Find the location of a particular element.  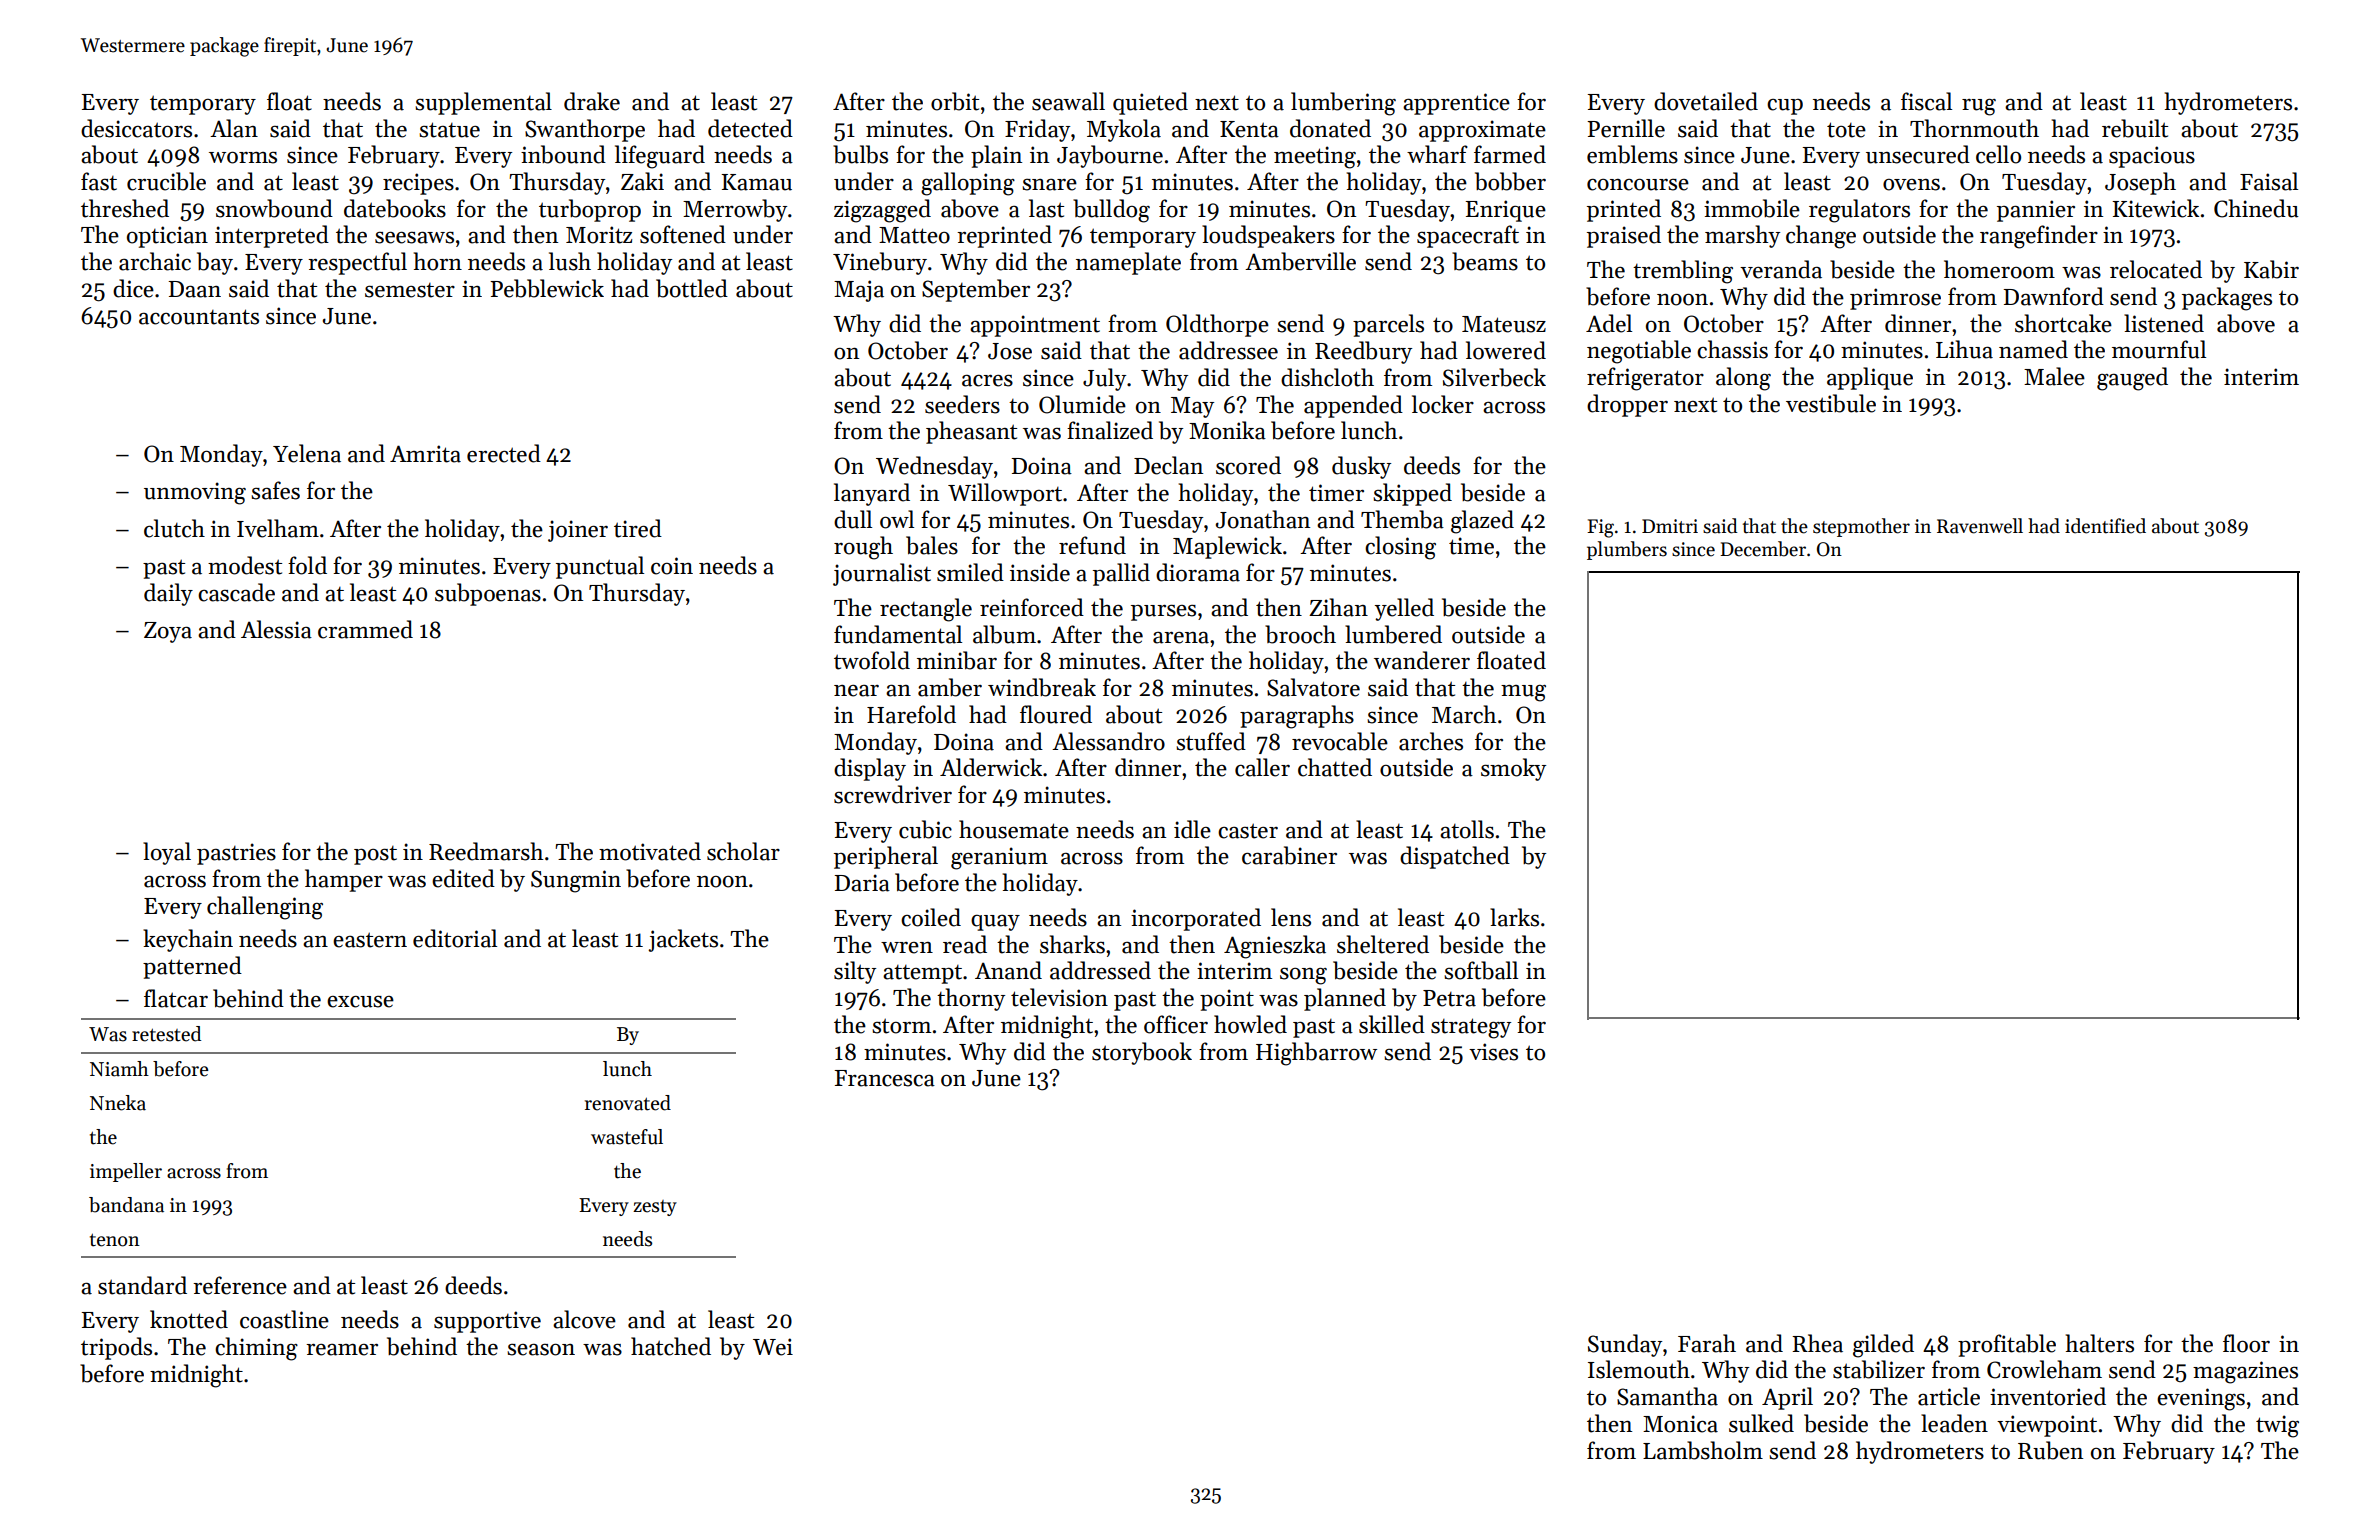

Yelena is located at coordinates (307, 453).
